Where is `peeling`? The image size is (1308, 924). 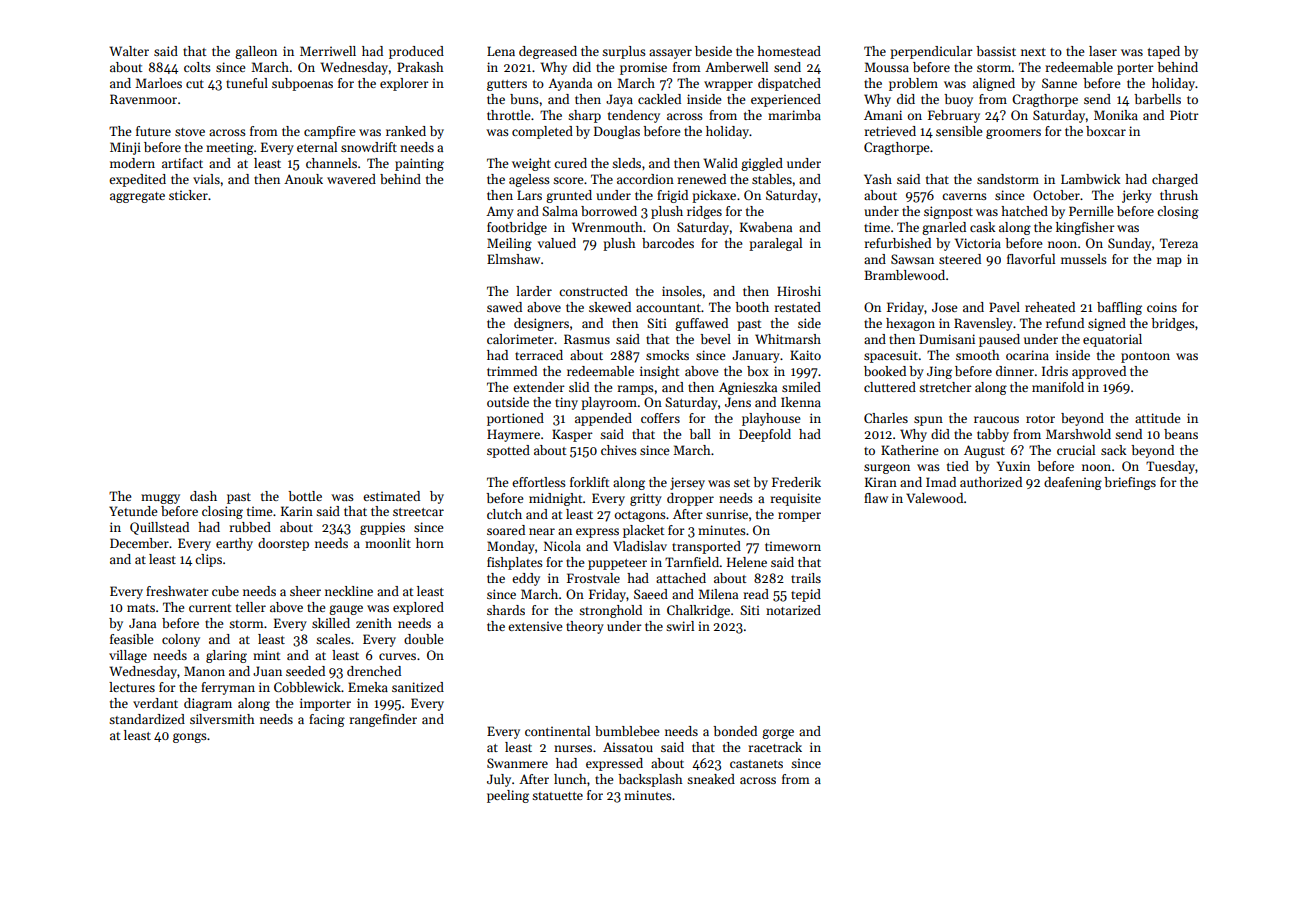
peeling is located at coordinates (508, 796).
